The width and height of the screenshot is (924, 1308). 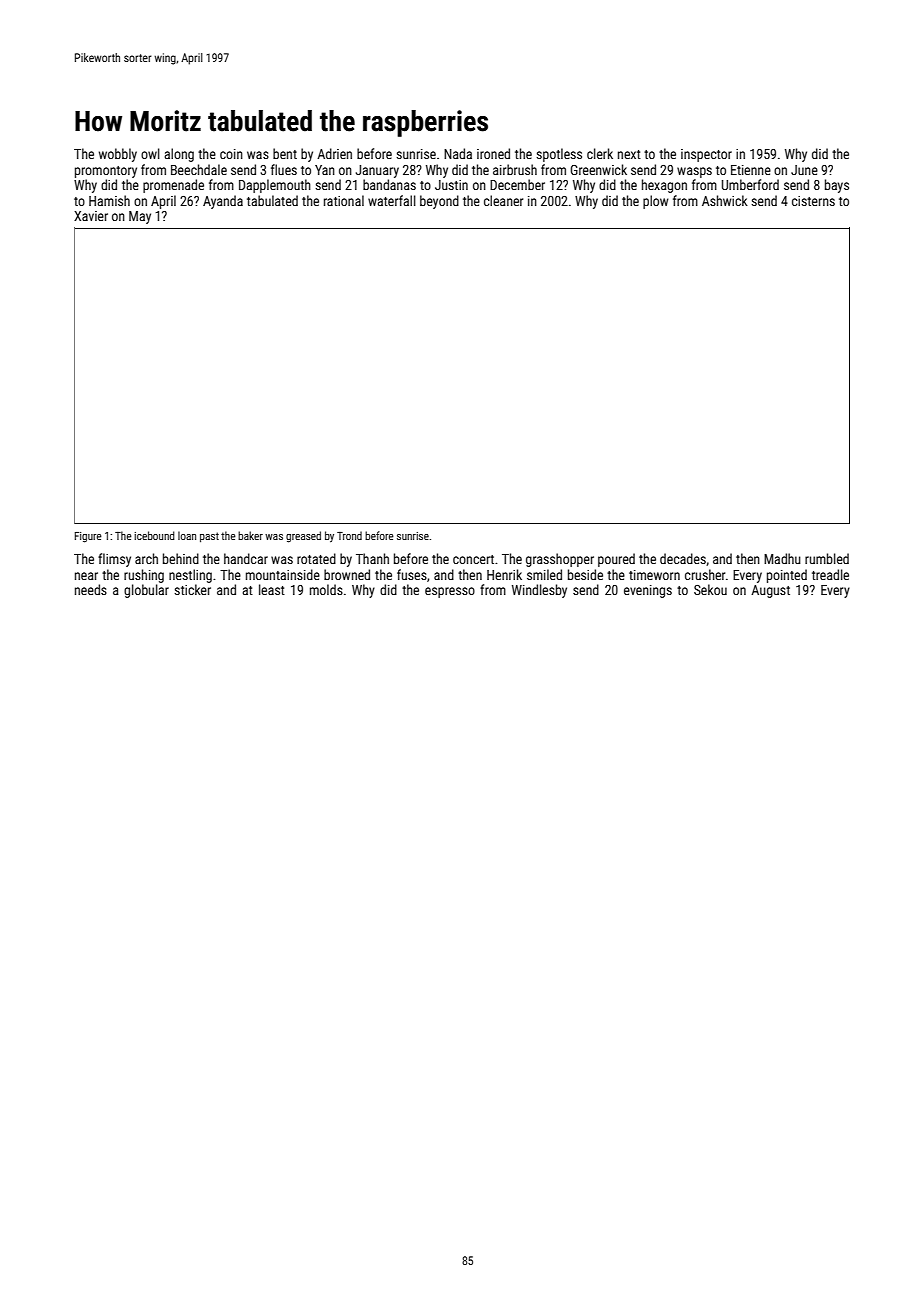 What do you see at coordinates (140, 217) in the screenshot?
I see `May` at bounding box center [140, 217].
